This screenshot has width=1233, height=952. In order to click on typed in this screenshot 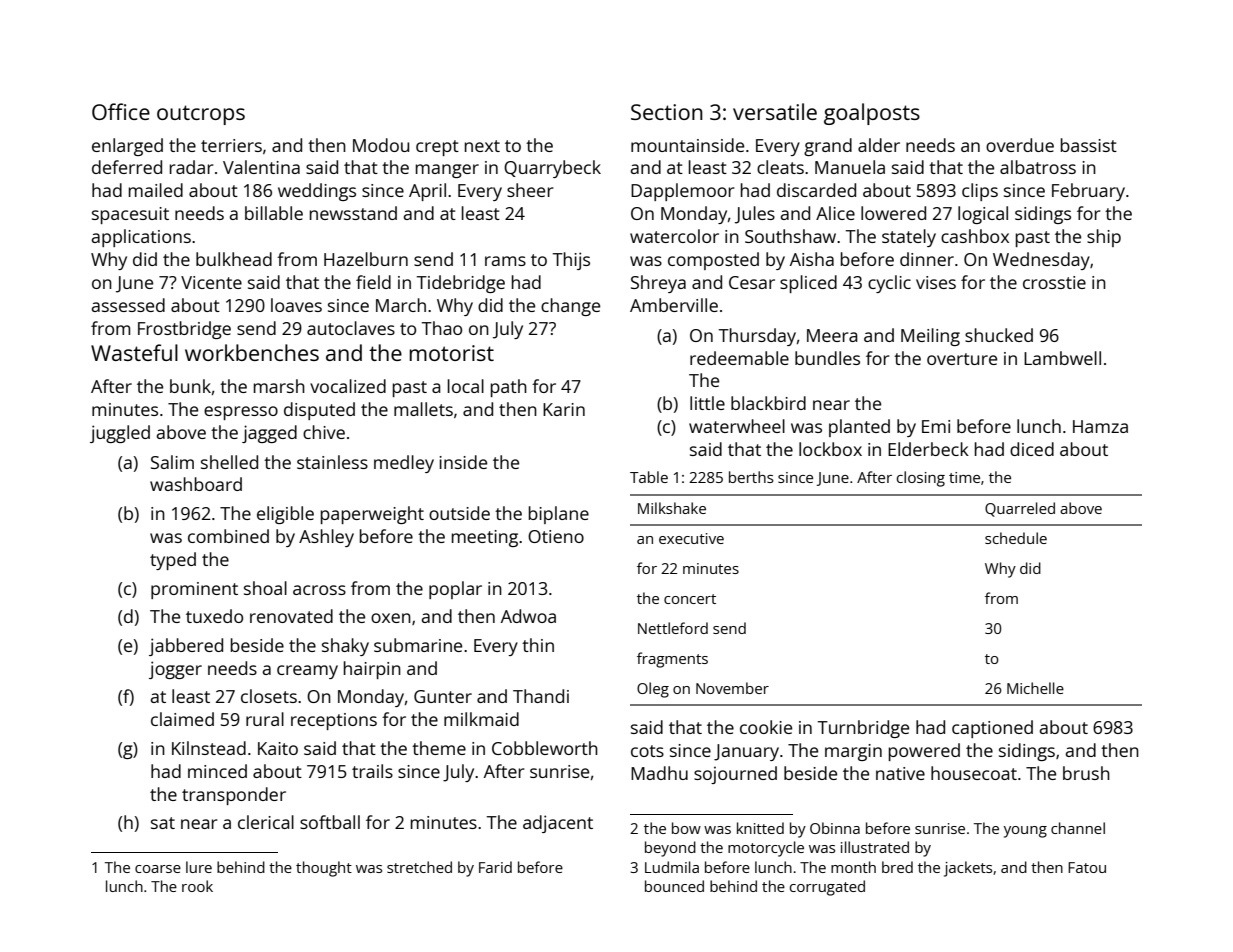, I will do `click(173, 561)`.
